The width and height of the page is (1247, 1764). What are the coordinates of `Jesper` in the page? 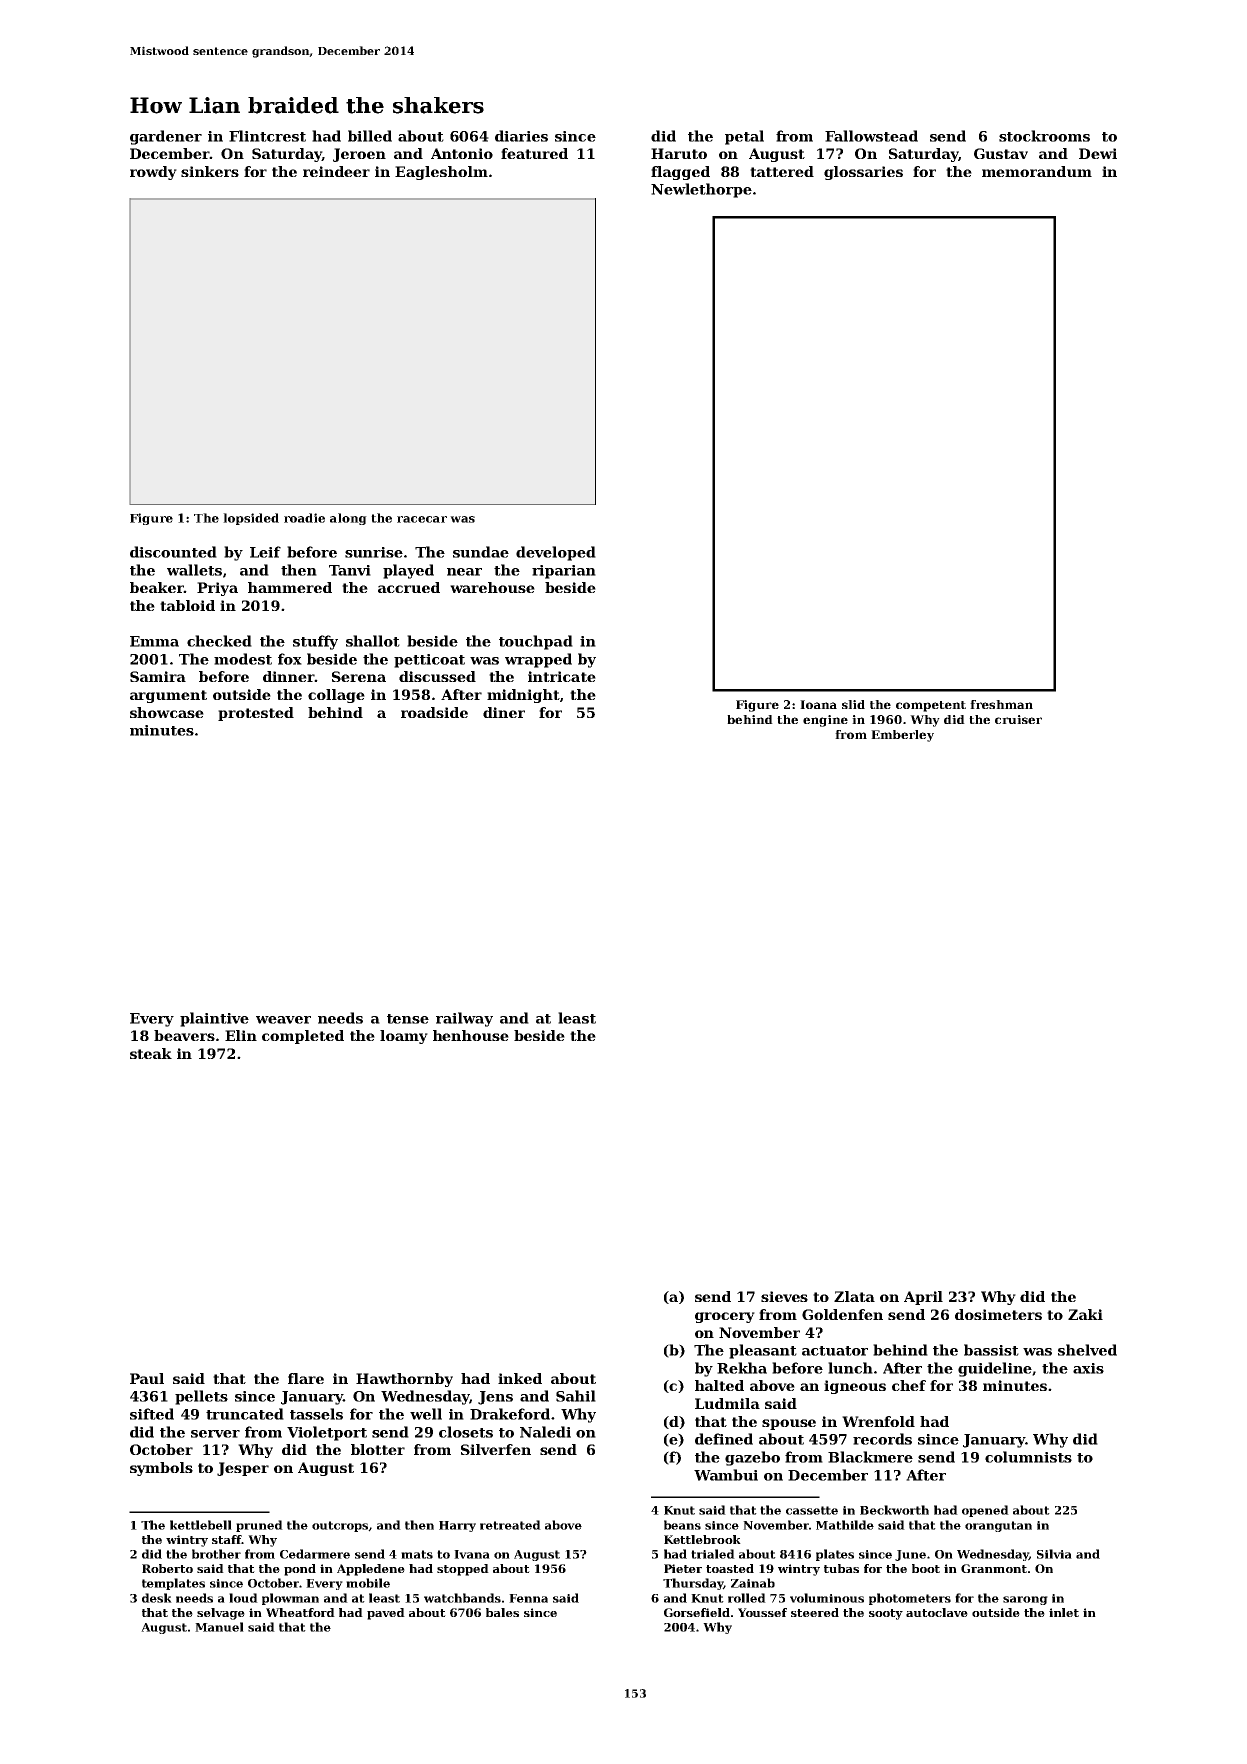 It's located at (243, 1469).
